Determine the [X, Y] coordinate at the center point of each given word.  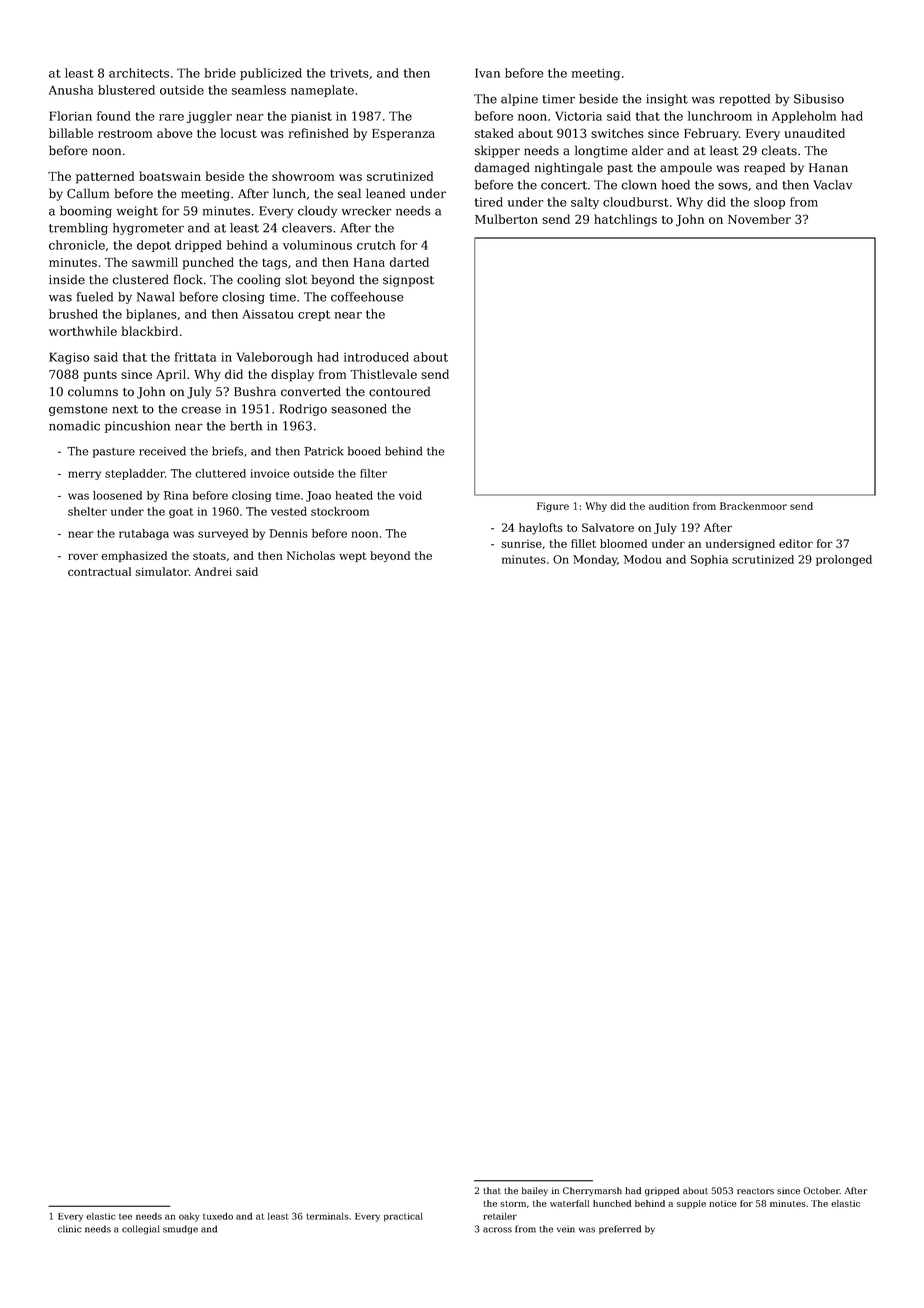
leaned [385, 193]
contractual [99, 571]
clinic [70, 1229]
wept [353, 557]
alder [648, 150]
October [821, 1190]
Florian [70, 116]
